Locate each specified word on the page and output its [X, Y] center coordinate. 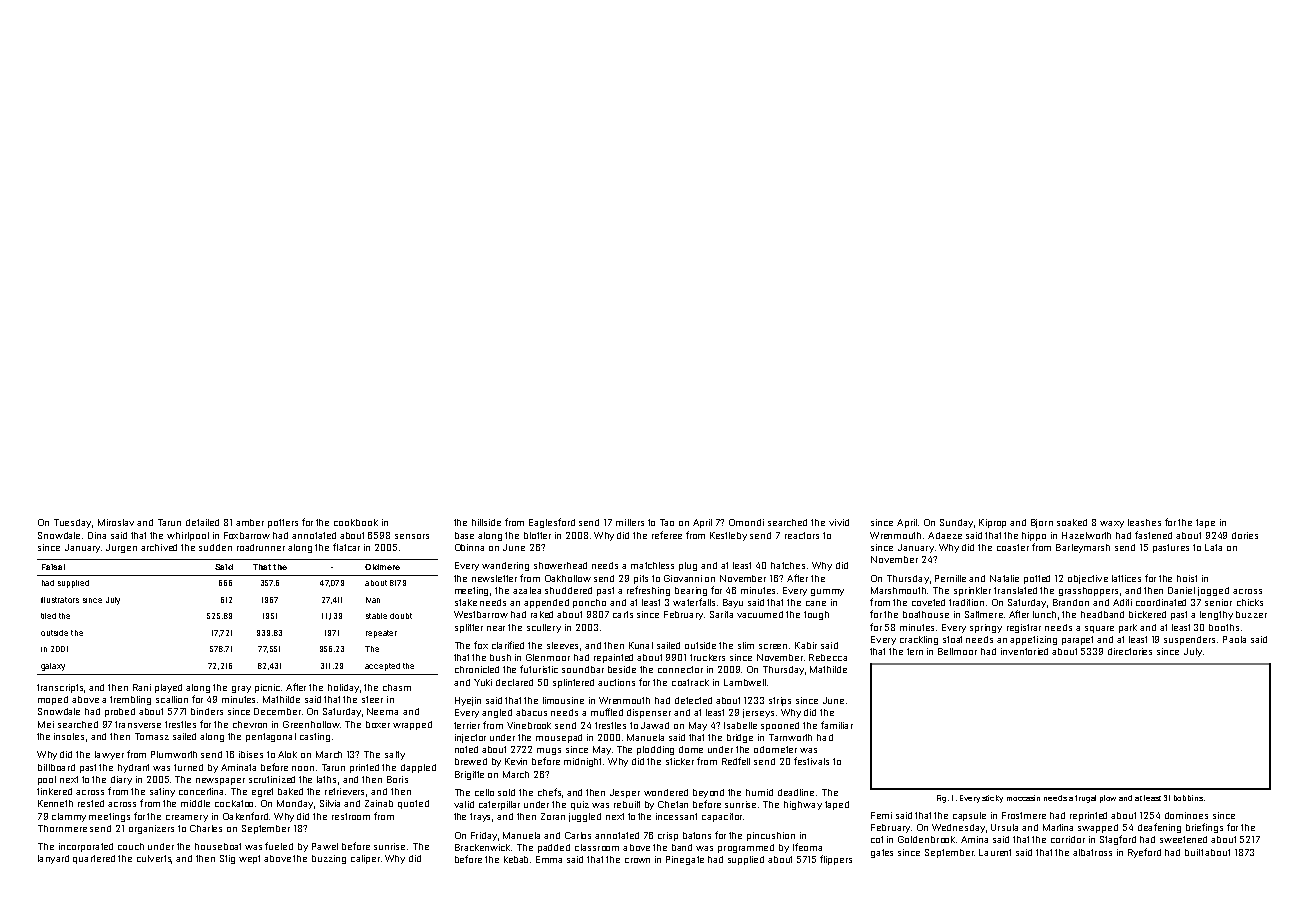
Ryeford [1144, 853]
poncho [589, 603]
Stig [227, 859]
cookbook [356, 522]
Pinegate [685, 860]
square [1099, 629]
